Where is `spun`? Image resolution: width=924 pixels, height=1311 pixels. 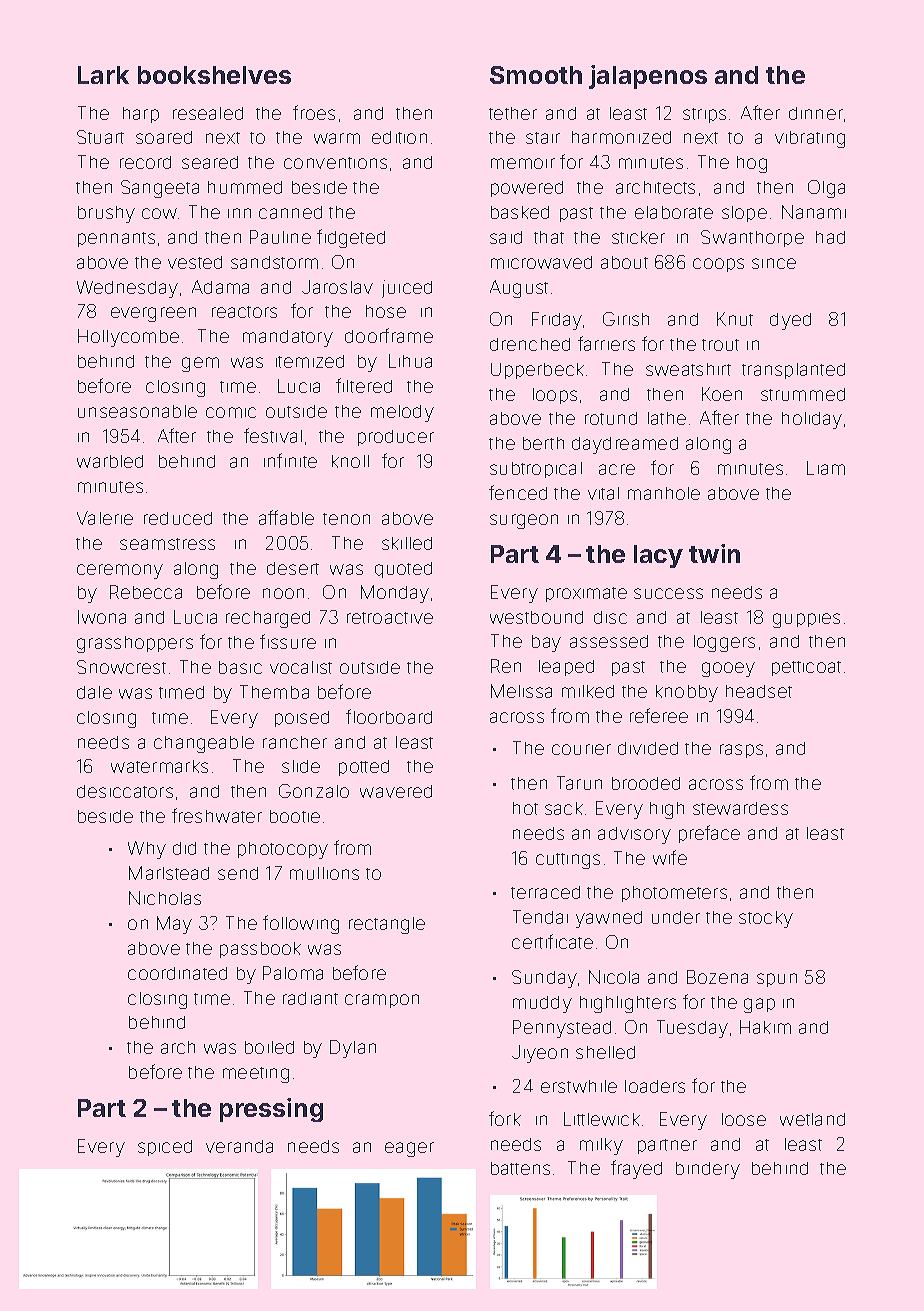 spun is located at coordinates (777, 980).
